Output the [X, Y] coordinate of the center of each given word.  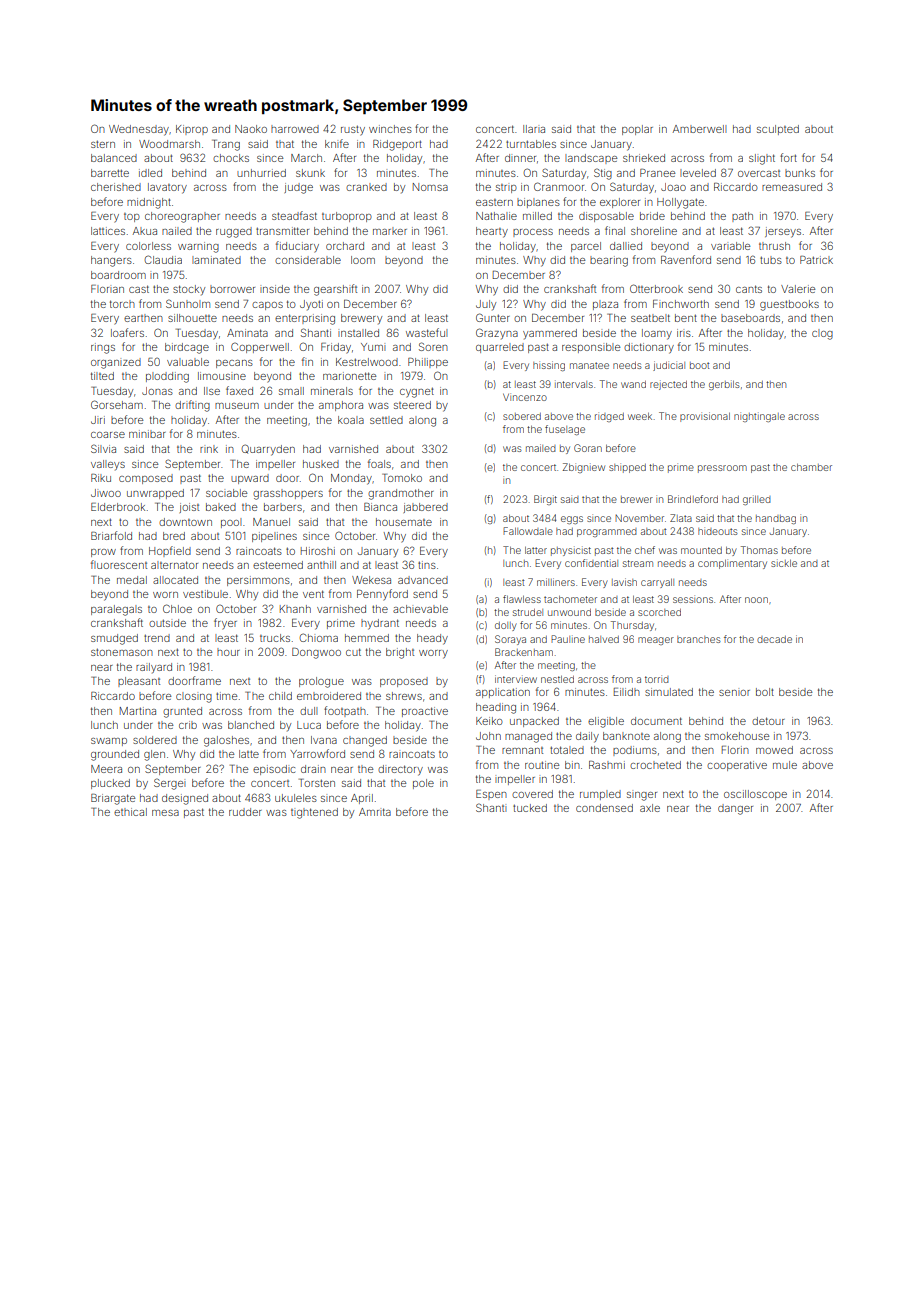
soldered [155, 740]
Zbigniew [584, 468]
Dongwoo [316, 653]
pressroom [722, 469]
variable [730, 246]
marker [390, 231]
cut [353, 652]
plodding [167, 377]
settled [386, 420]
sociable [226, 493]
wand [633, 384]
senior [734, 693]
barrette [110, 173]
